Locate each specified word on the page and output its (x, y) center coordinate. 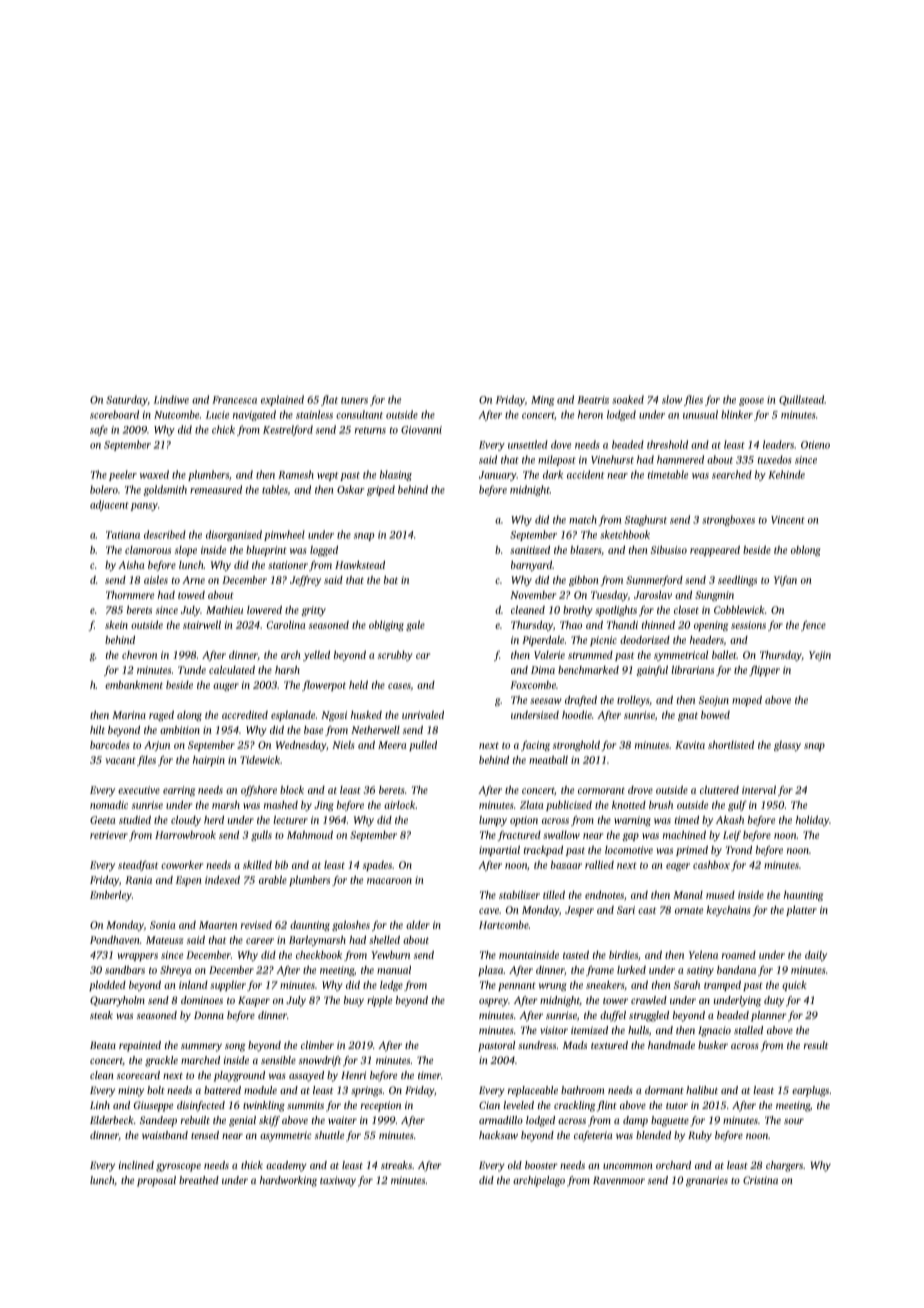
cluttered (719, 790)
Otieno (815, 445)
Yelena (703, 955)
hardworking (288, 1181)
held (358, 685)
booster (541, 1165)
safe (99, 430)
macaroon (389, 881)
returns (370, 430)
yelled (316, 656)
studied (135, 820)
